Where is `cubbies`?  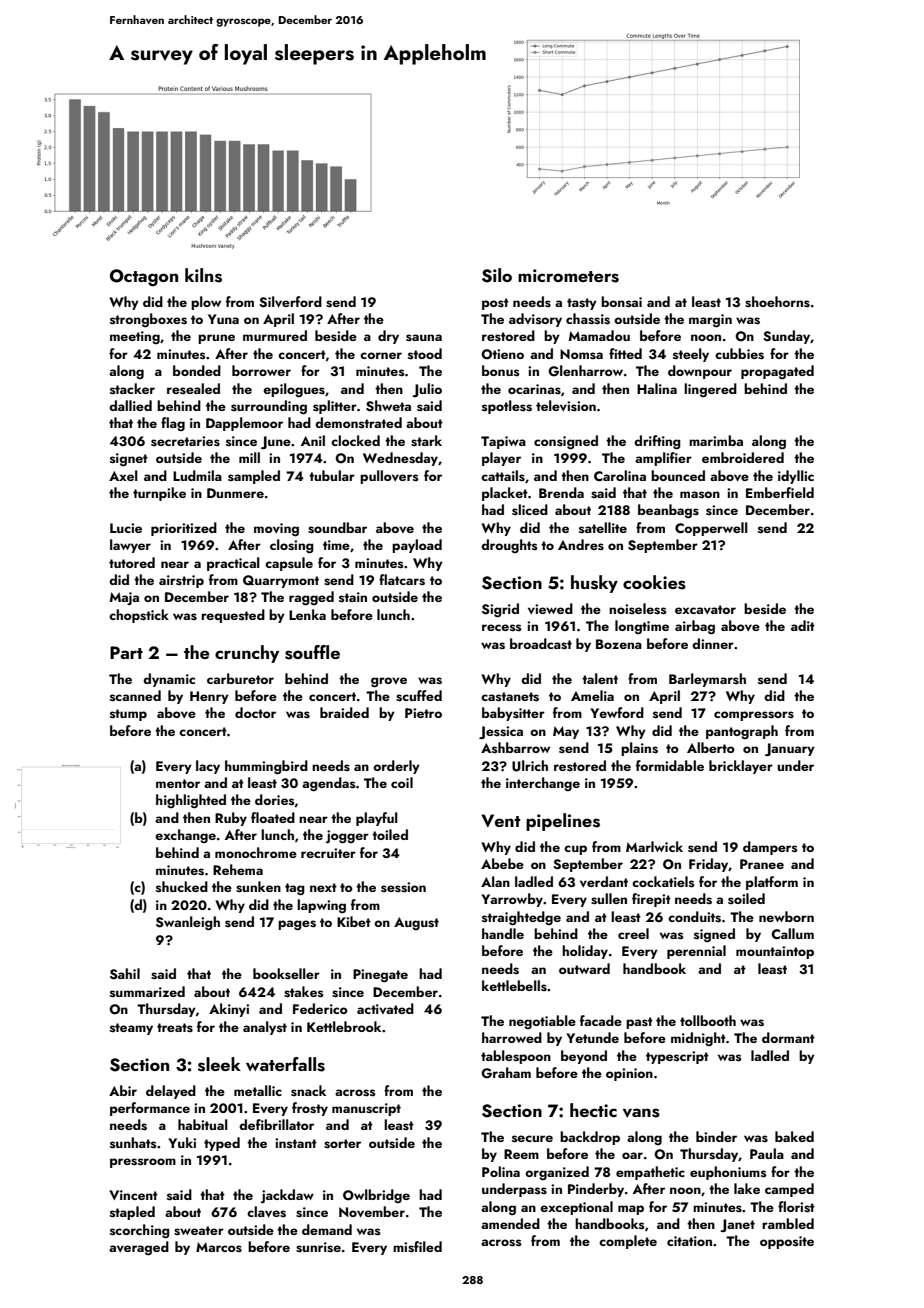 cubbies is located at coordinates (739, 354).
